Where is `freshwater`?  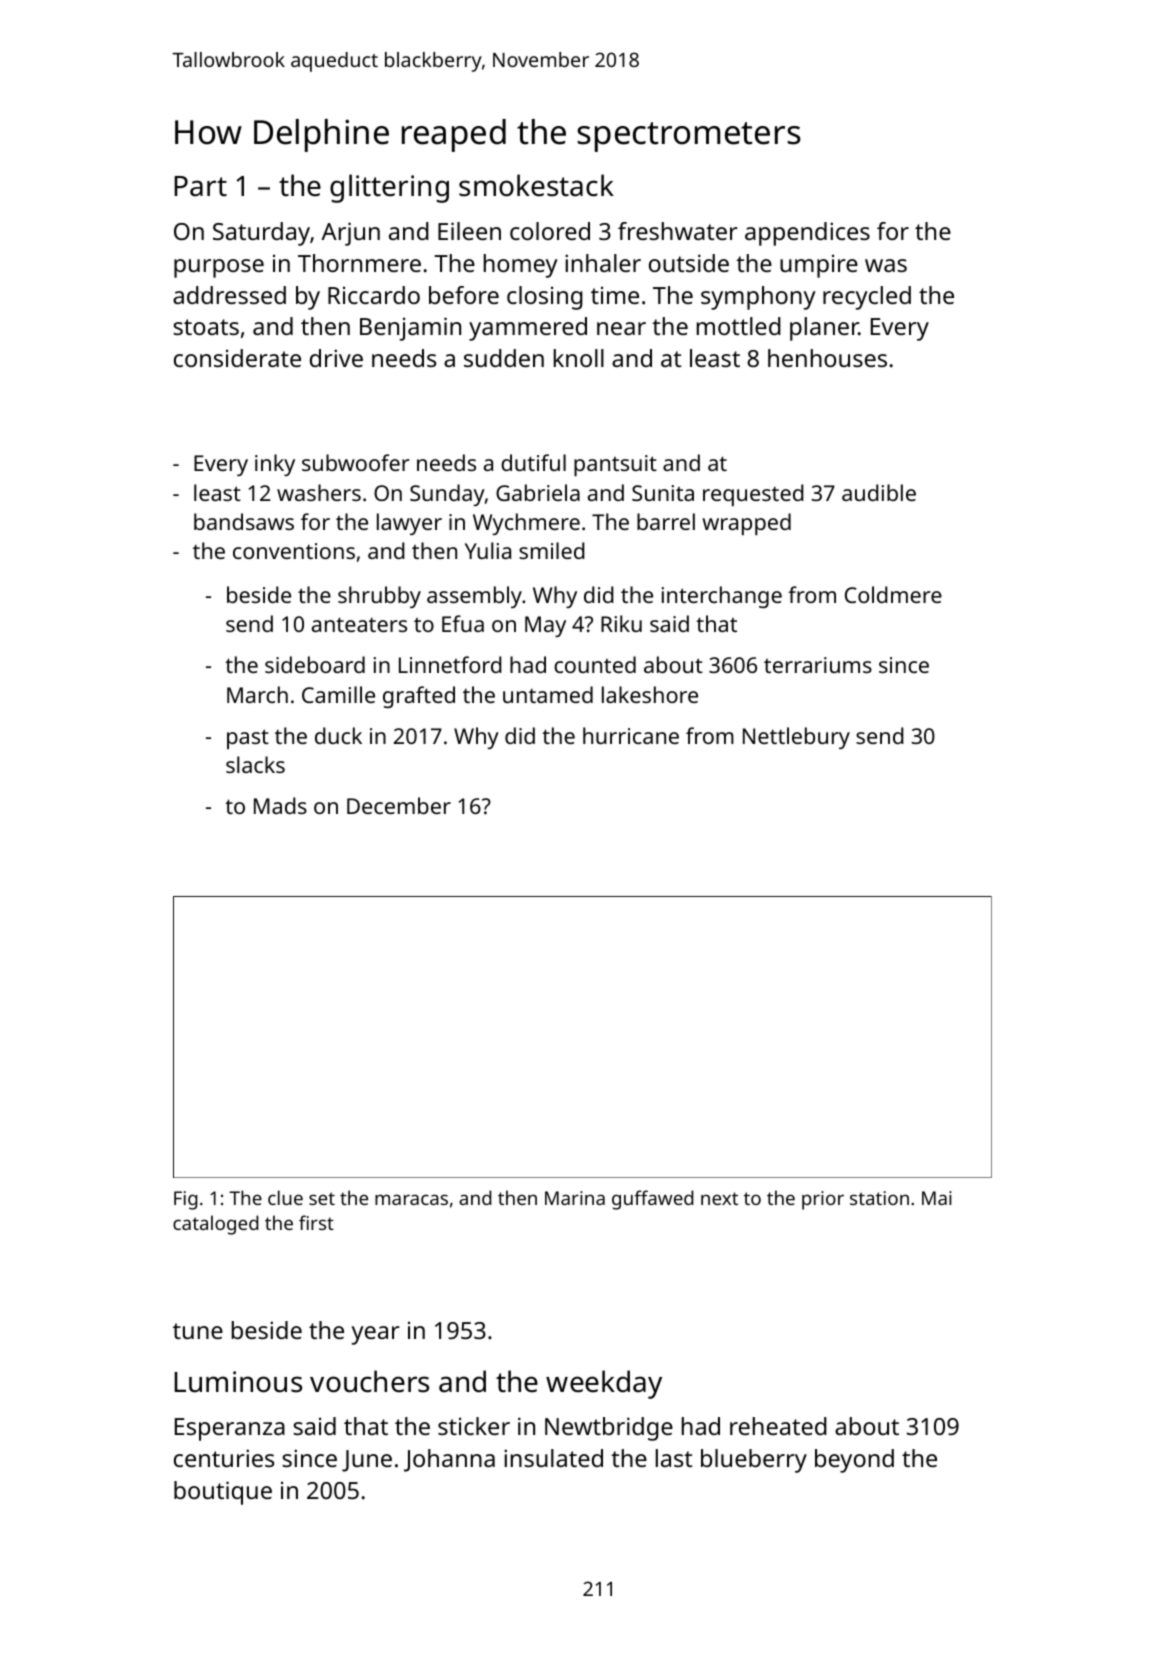
freshwater is located at coordinates (678, 231).
